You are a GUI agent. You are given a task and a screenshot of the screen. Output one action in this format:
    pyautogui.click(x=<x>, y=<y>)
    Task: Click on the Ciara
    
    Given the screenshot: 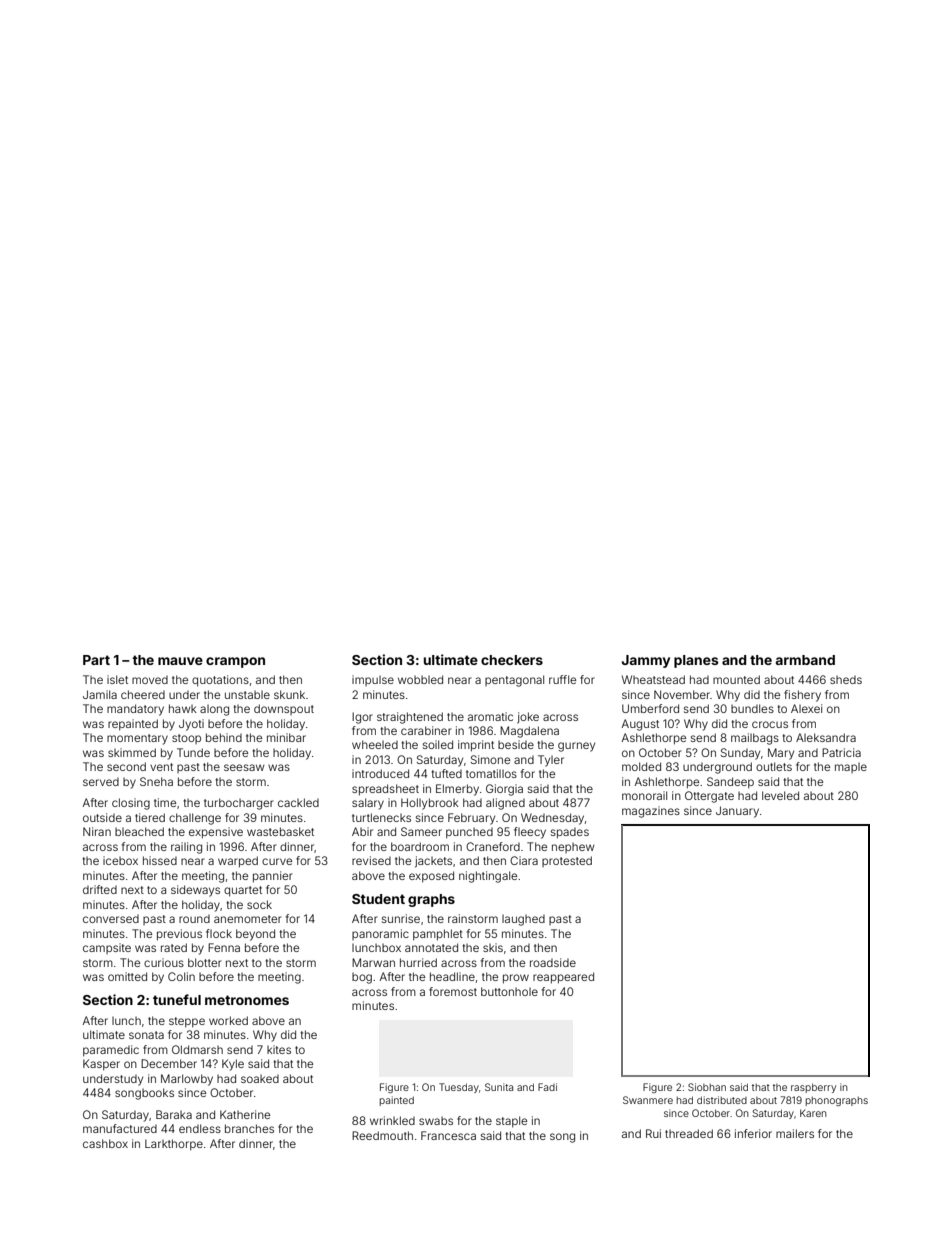 What is the action you would take?
    pyautogui.click(x=524, y=860)
